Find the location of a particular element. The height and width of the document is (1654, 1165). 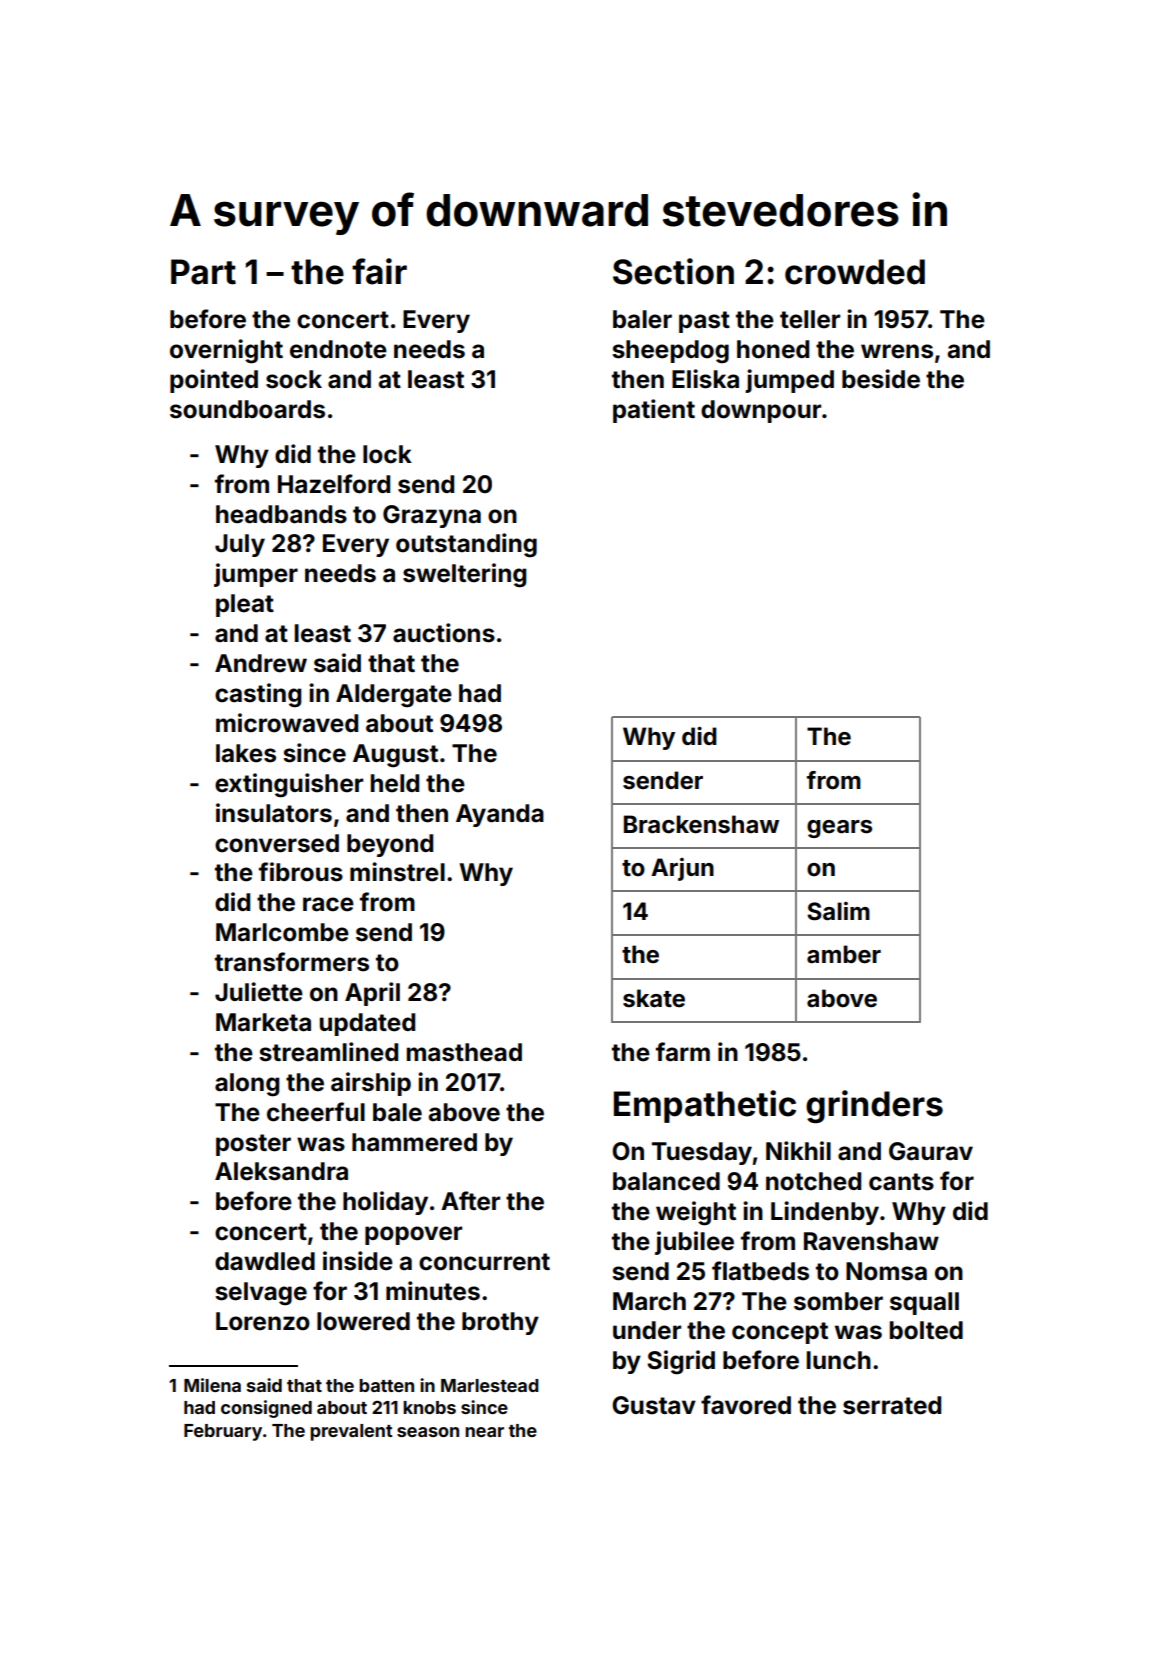

poster is located at coordinates (253, 1145).
